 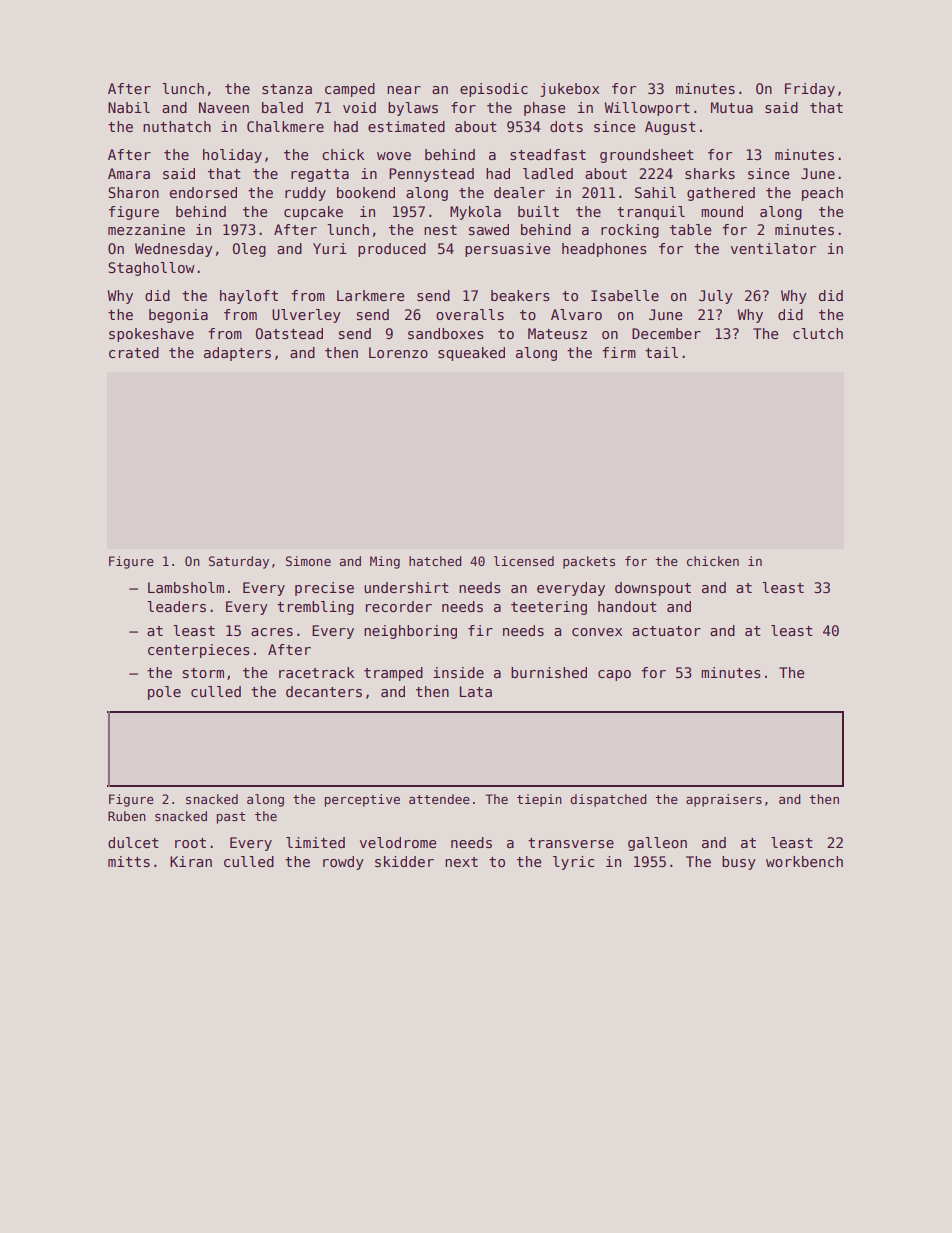 What do you see at coordinates (573, 863) in the screenshot?
I see `lyric` at bounding box center [573, 863].
